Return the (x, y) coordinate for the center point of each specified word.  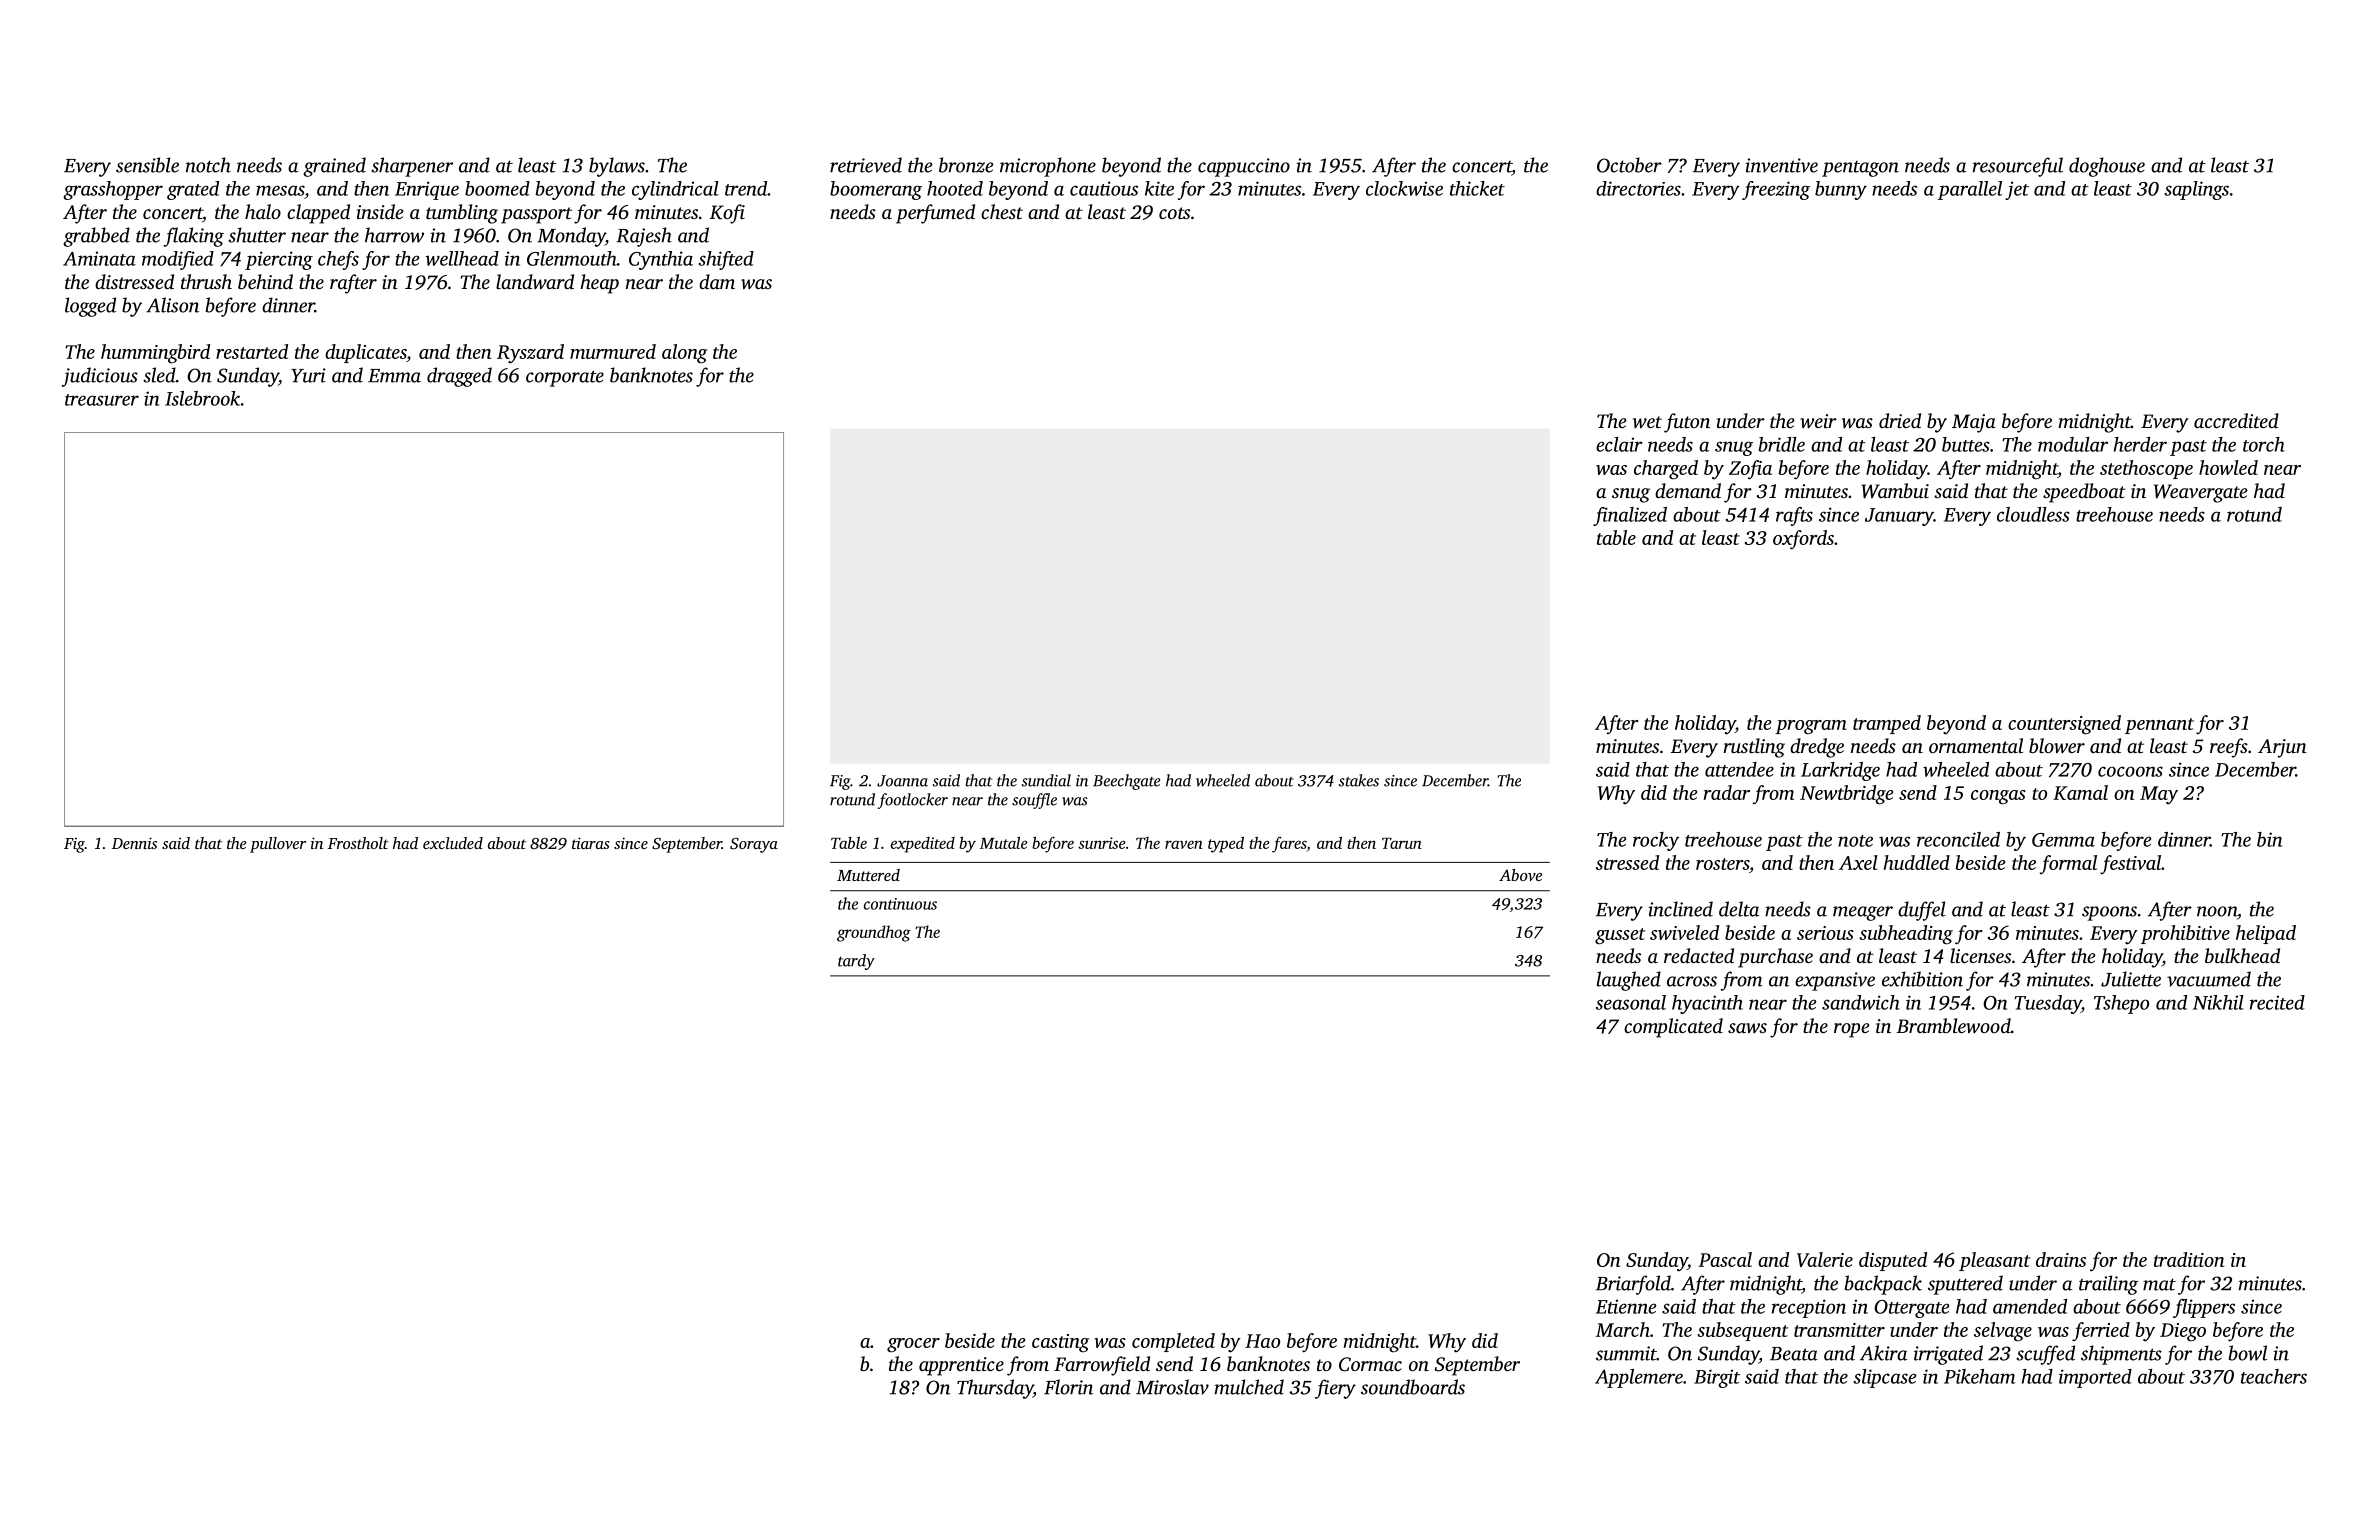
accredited (2236, 420)
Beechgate (1126, 782)
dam (717, 281)
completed (1173, 1342)
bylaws (617, 167)
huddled (1917, 862)
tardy (856, 962)
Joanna (902, 781)
